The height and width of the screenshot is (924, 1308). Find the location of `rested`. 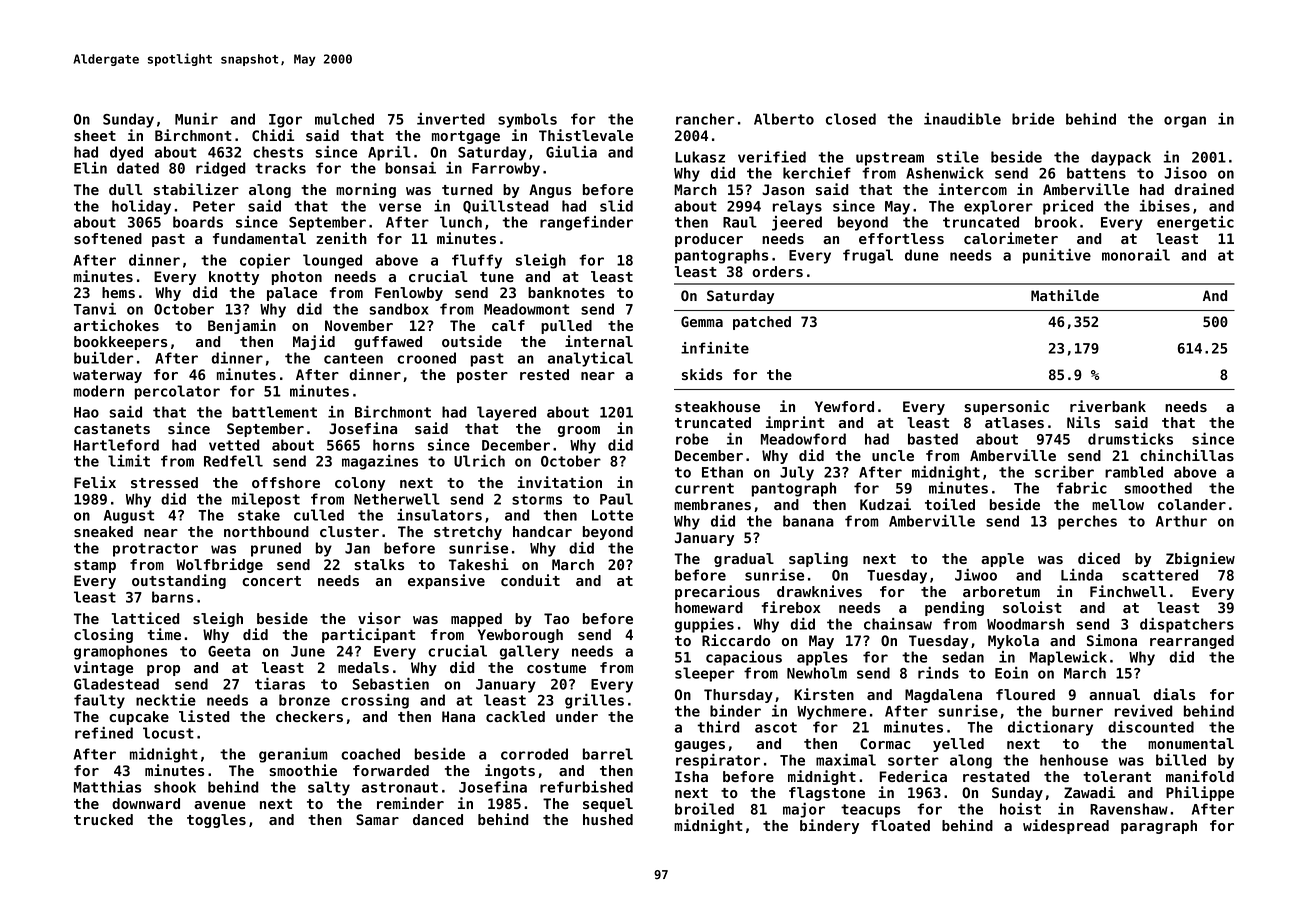

rested is located at coordinates (544, 374).
